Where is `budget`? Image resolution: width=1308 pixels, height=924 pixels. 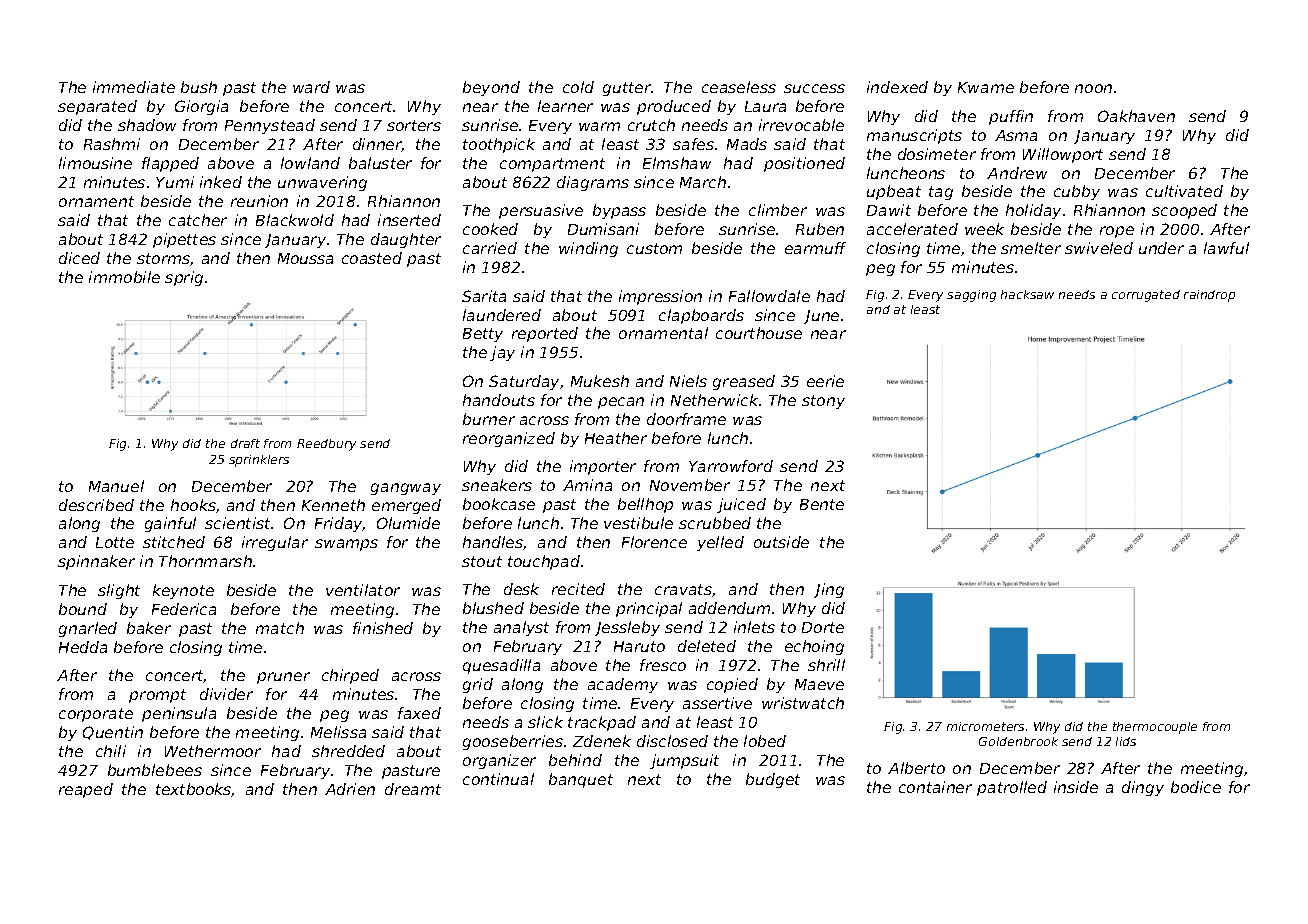
budget is located at coordinates (773, 780).
